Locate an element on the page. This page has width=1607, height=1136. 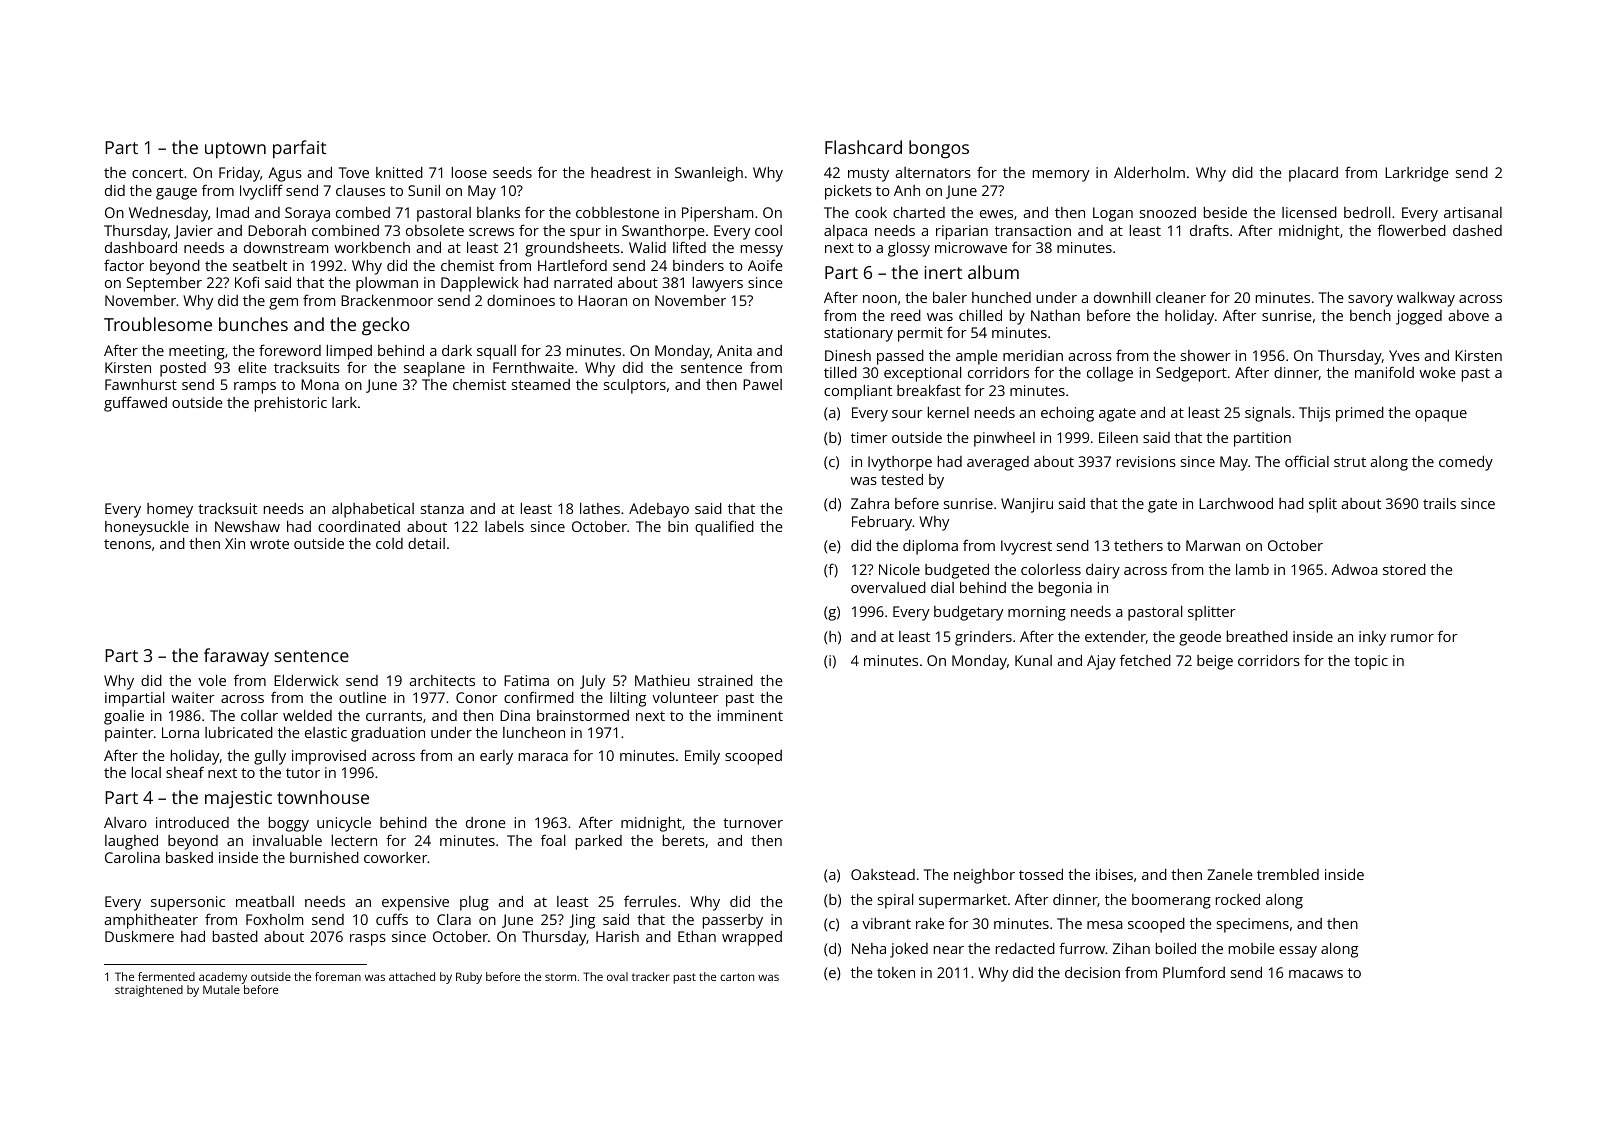
meatball is located at coordinates (265, 901).
